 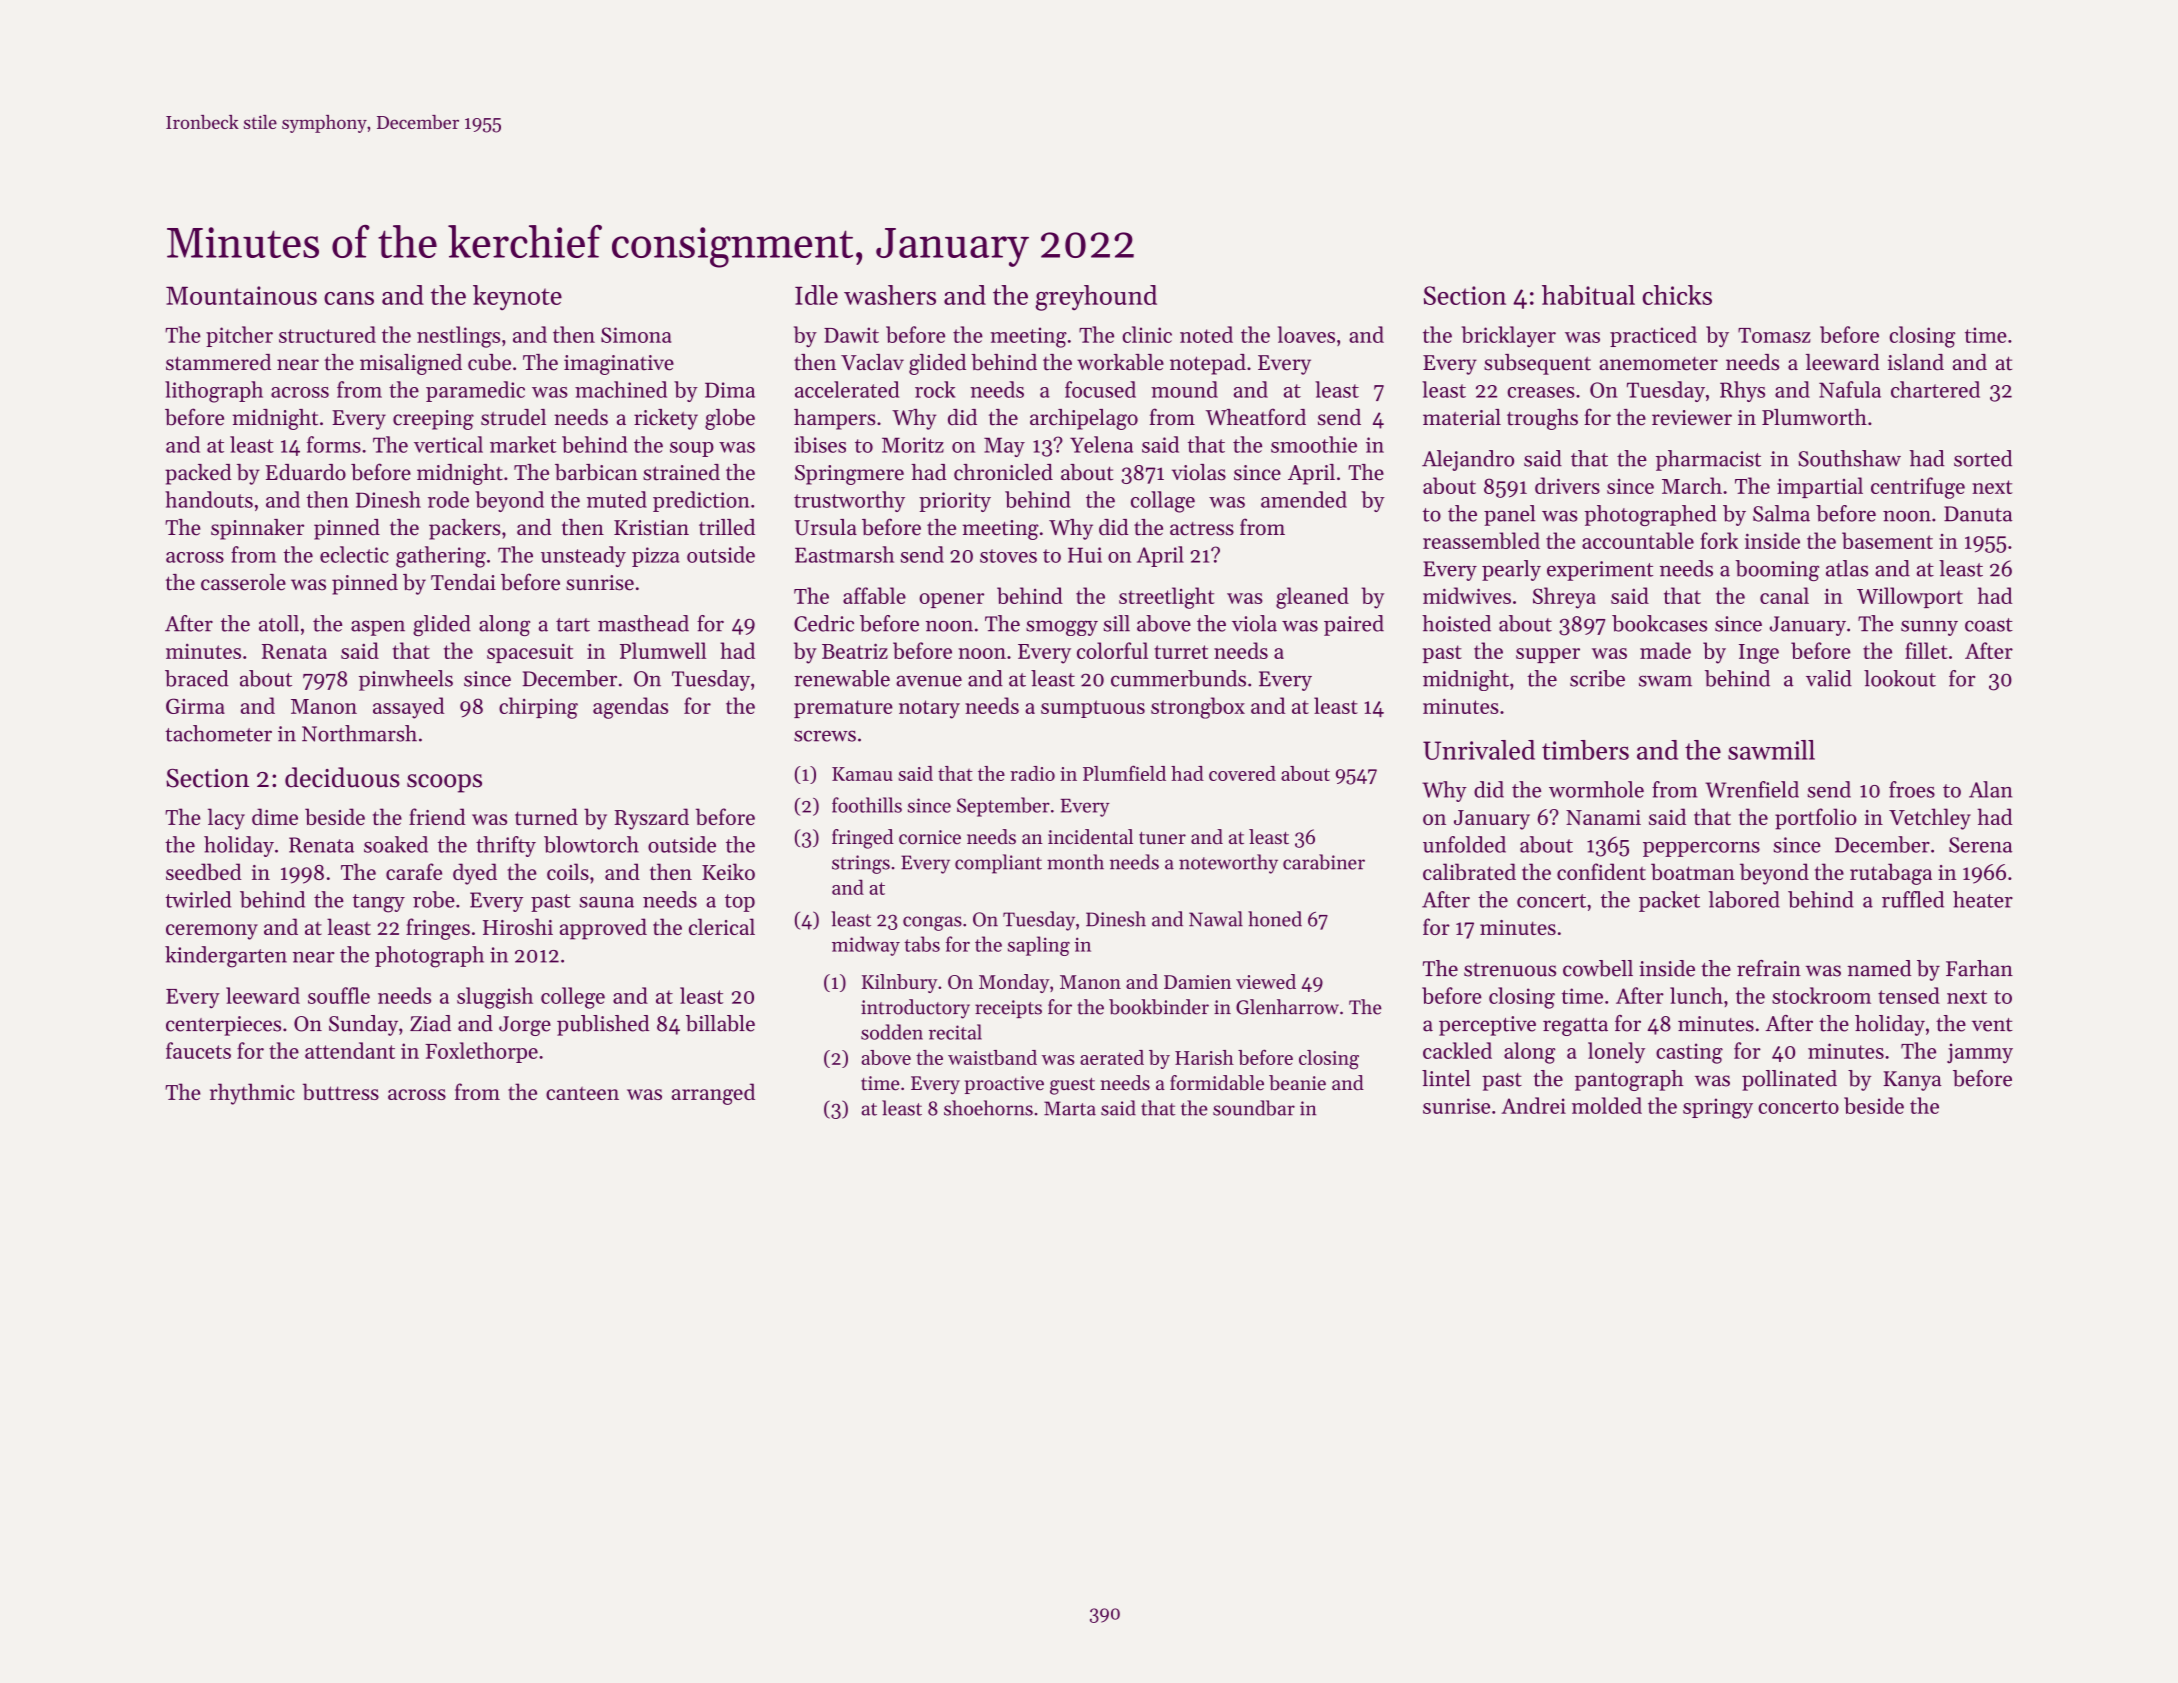 What do you see at coordinates (1255, 417) in the screenshot?
I see `Wheatford` at bounding box center [1255, 417].
